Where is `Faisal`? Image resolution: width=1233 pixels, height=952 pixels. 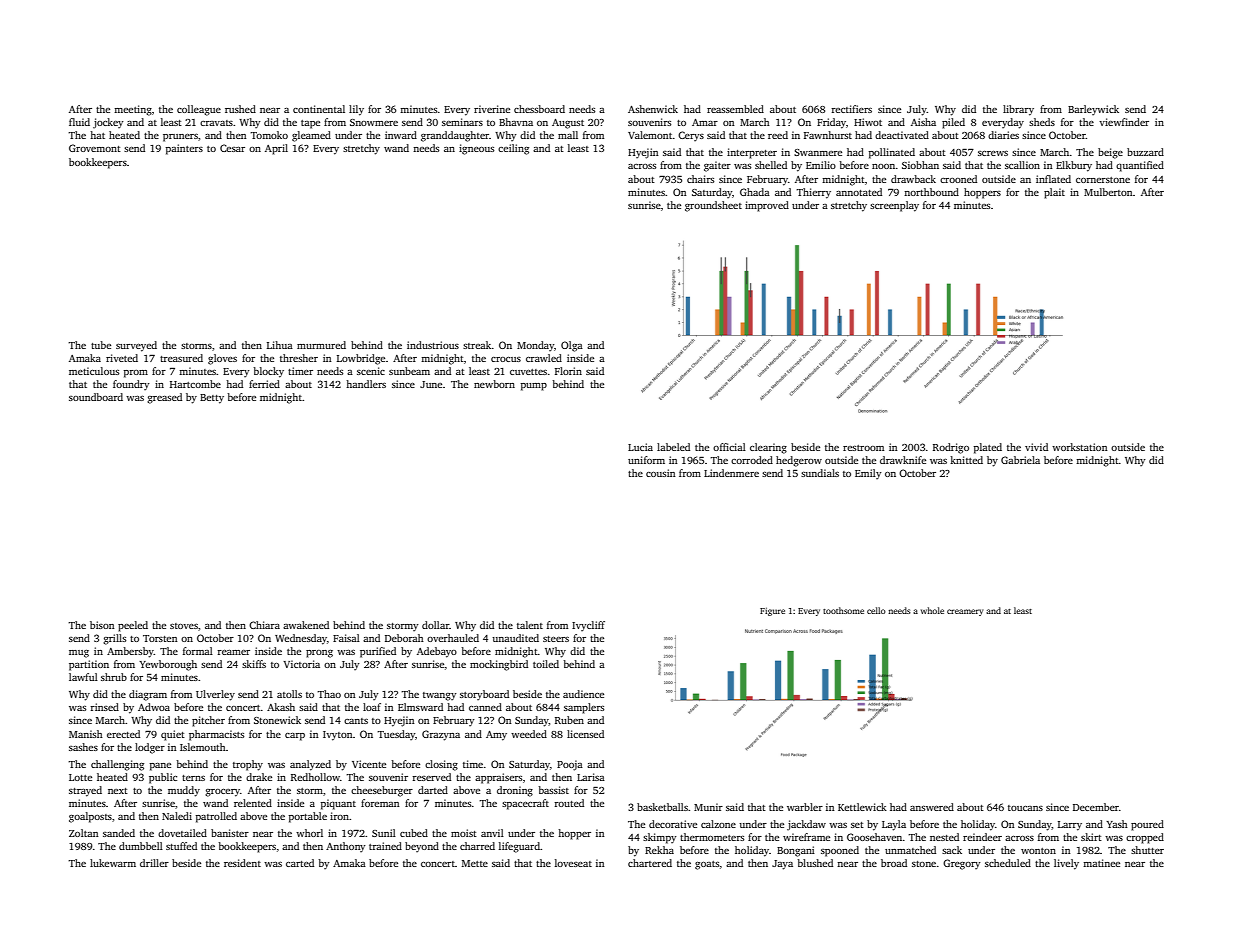
Faisal is located at coordinates (346, 638).
